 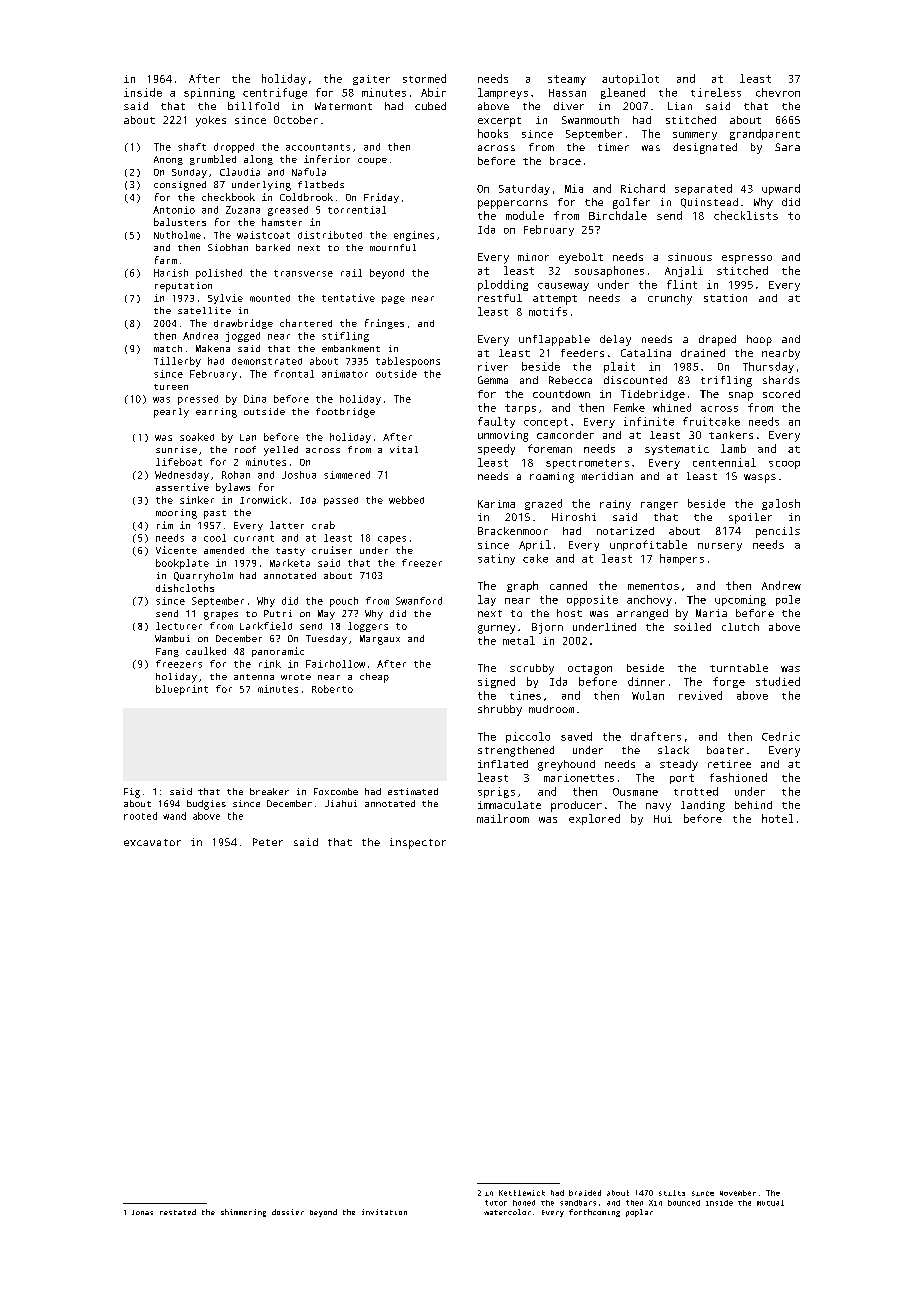 What do you see at coordinates (496, 449) in the document?
I see `speedy` at bounding box center [496, 449].
